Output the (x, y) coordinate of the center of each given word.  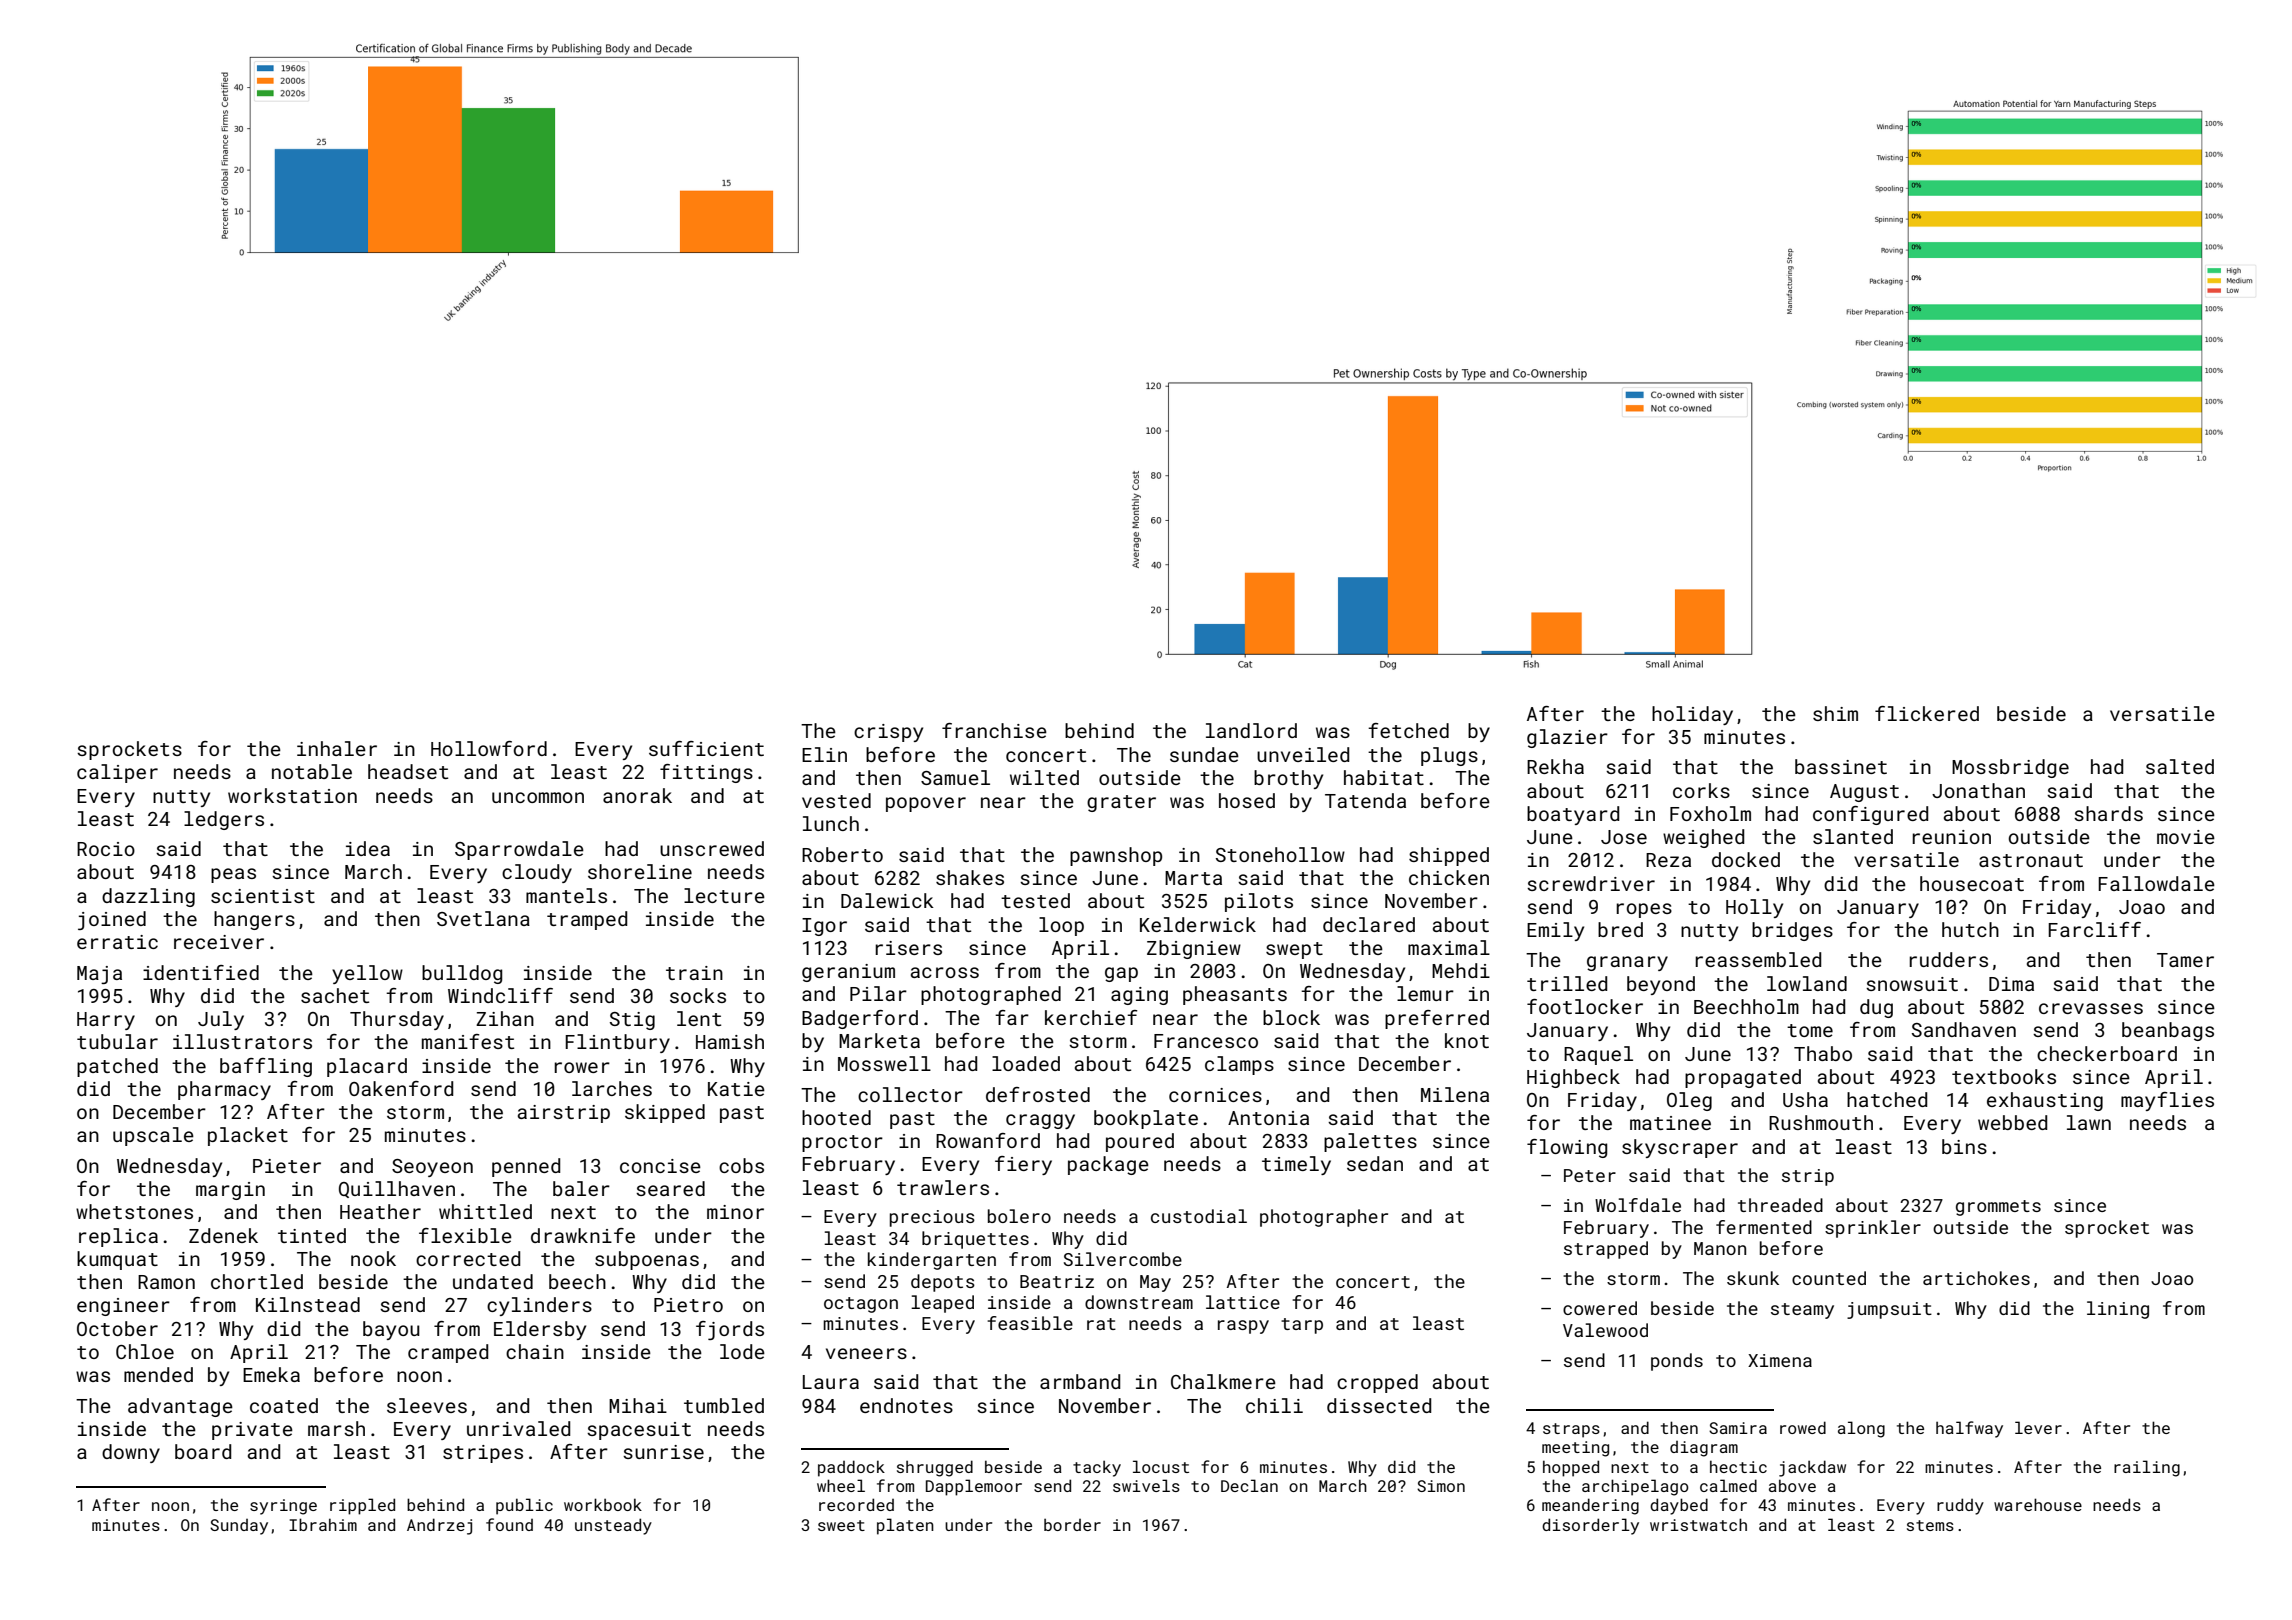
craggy (1040, 1121)
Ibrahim (323, 1524)
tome (1810, 1030)
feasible (1030, 1323)
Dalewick (887, 900)
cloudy (537, 873)
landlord (1251, 730)
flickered (1927, 713)
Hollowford (489, 748)
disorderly (1590, 1526)
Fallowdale (2156, 883)
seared (670, 1188)
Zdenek (223, 1235)
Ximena (1780, 1360)
